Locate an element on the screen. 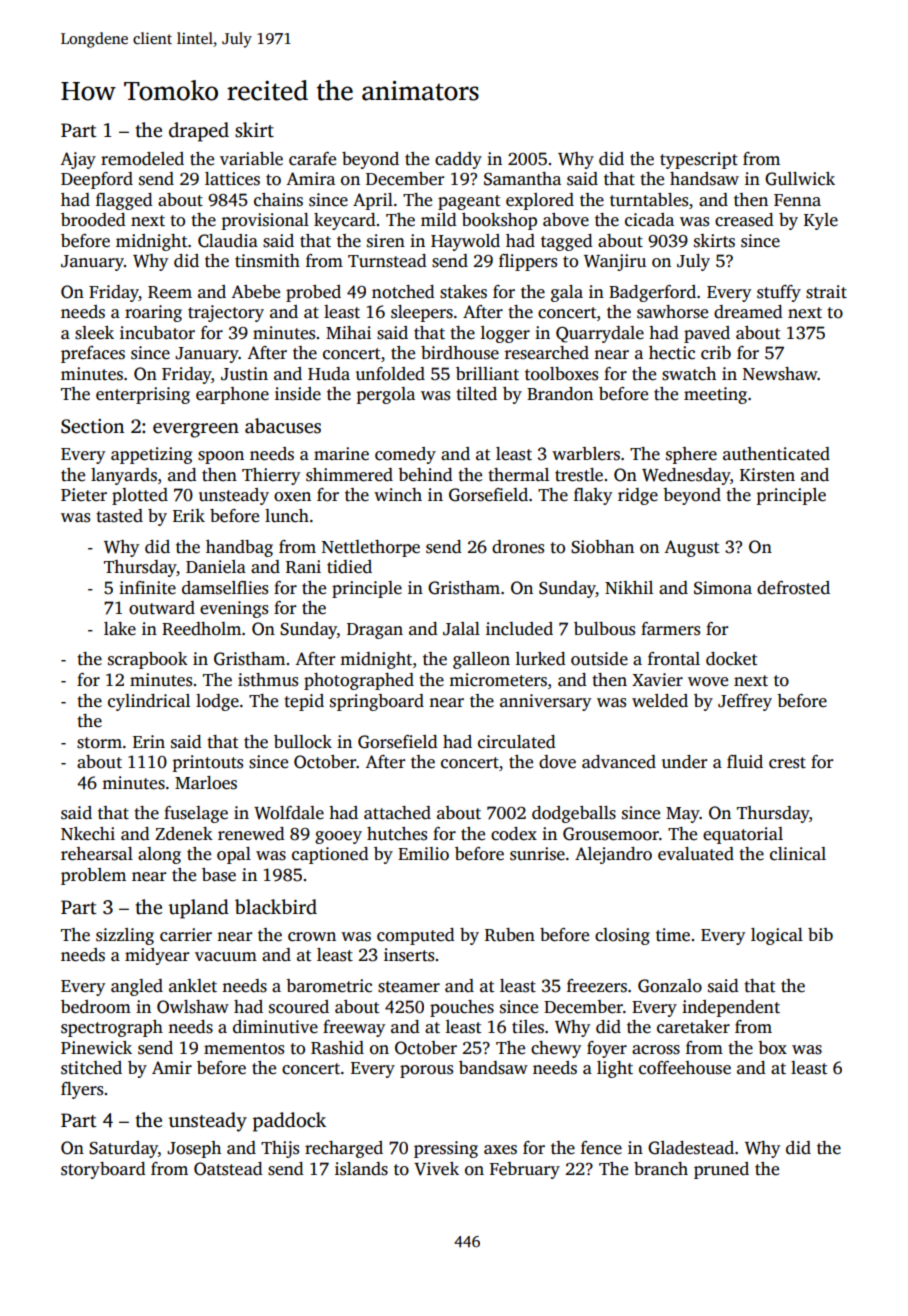 The image size is (908, 1316). May is located at coordinates (683, 815).
